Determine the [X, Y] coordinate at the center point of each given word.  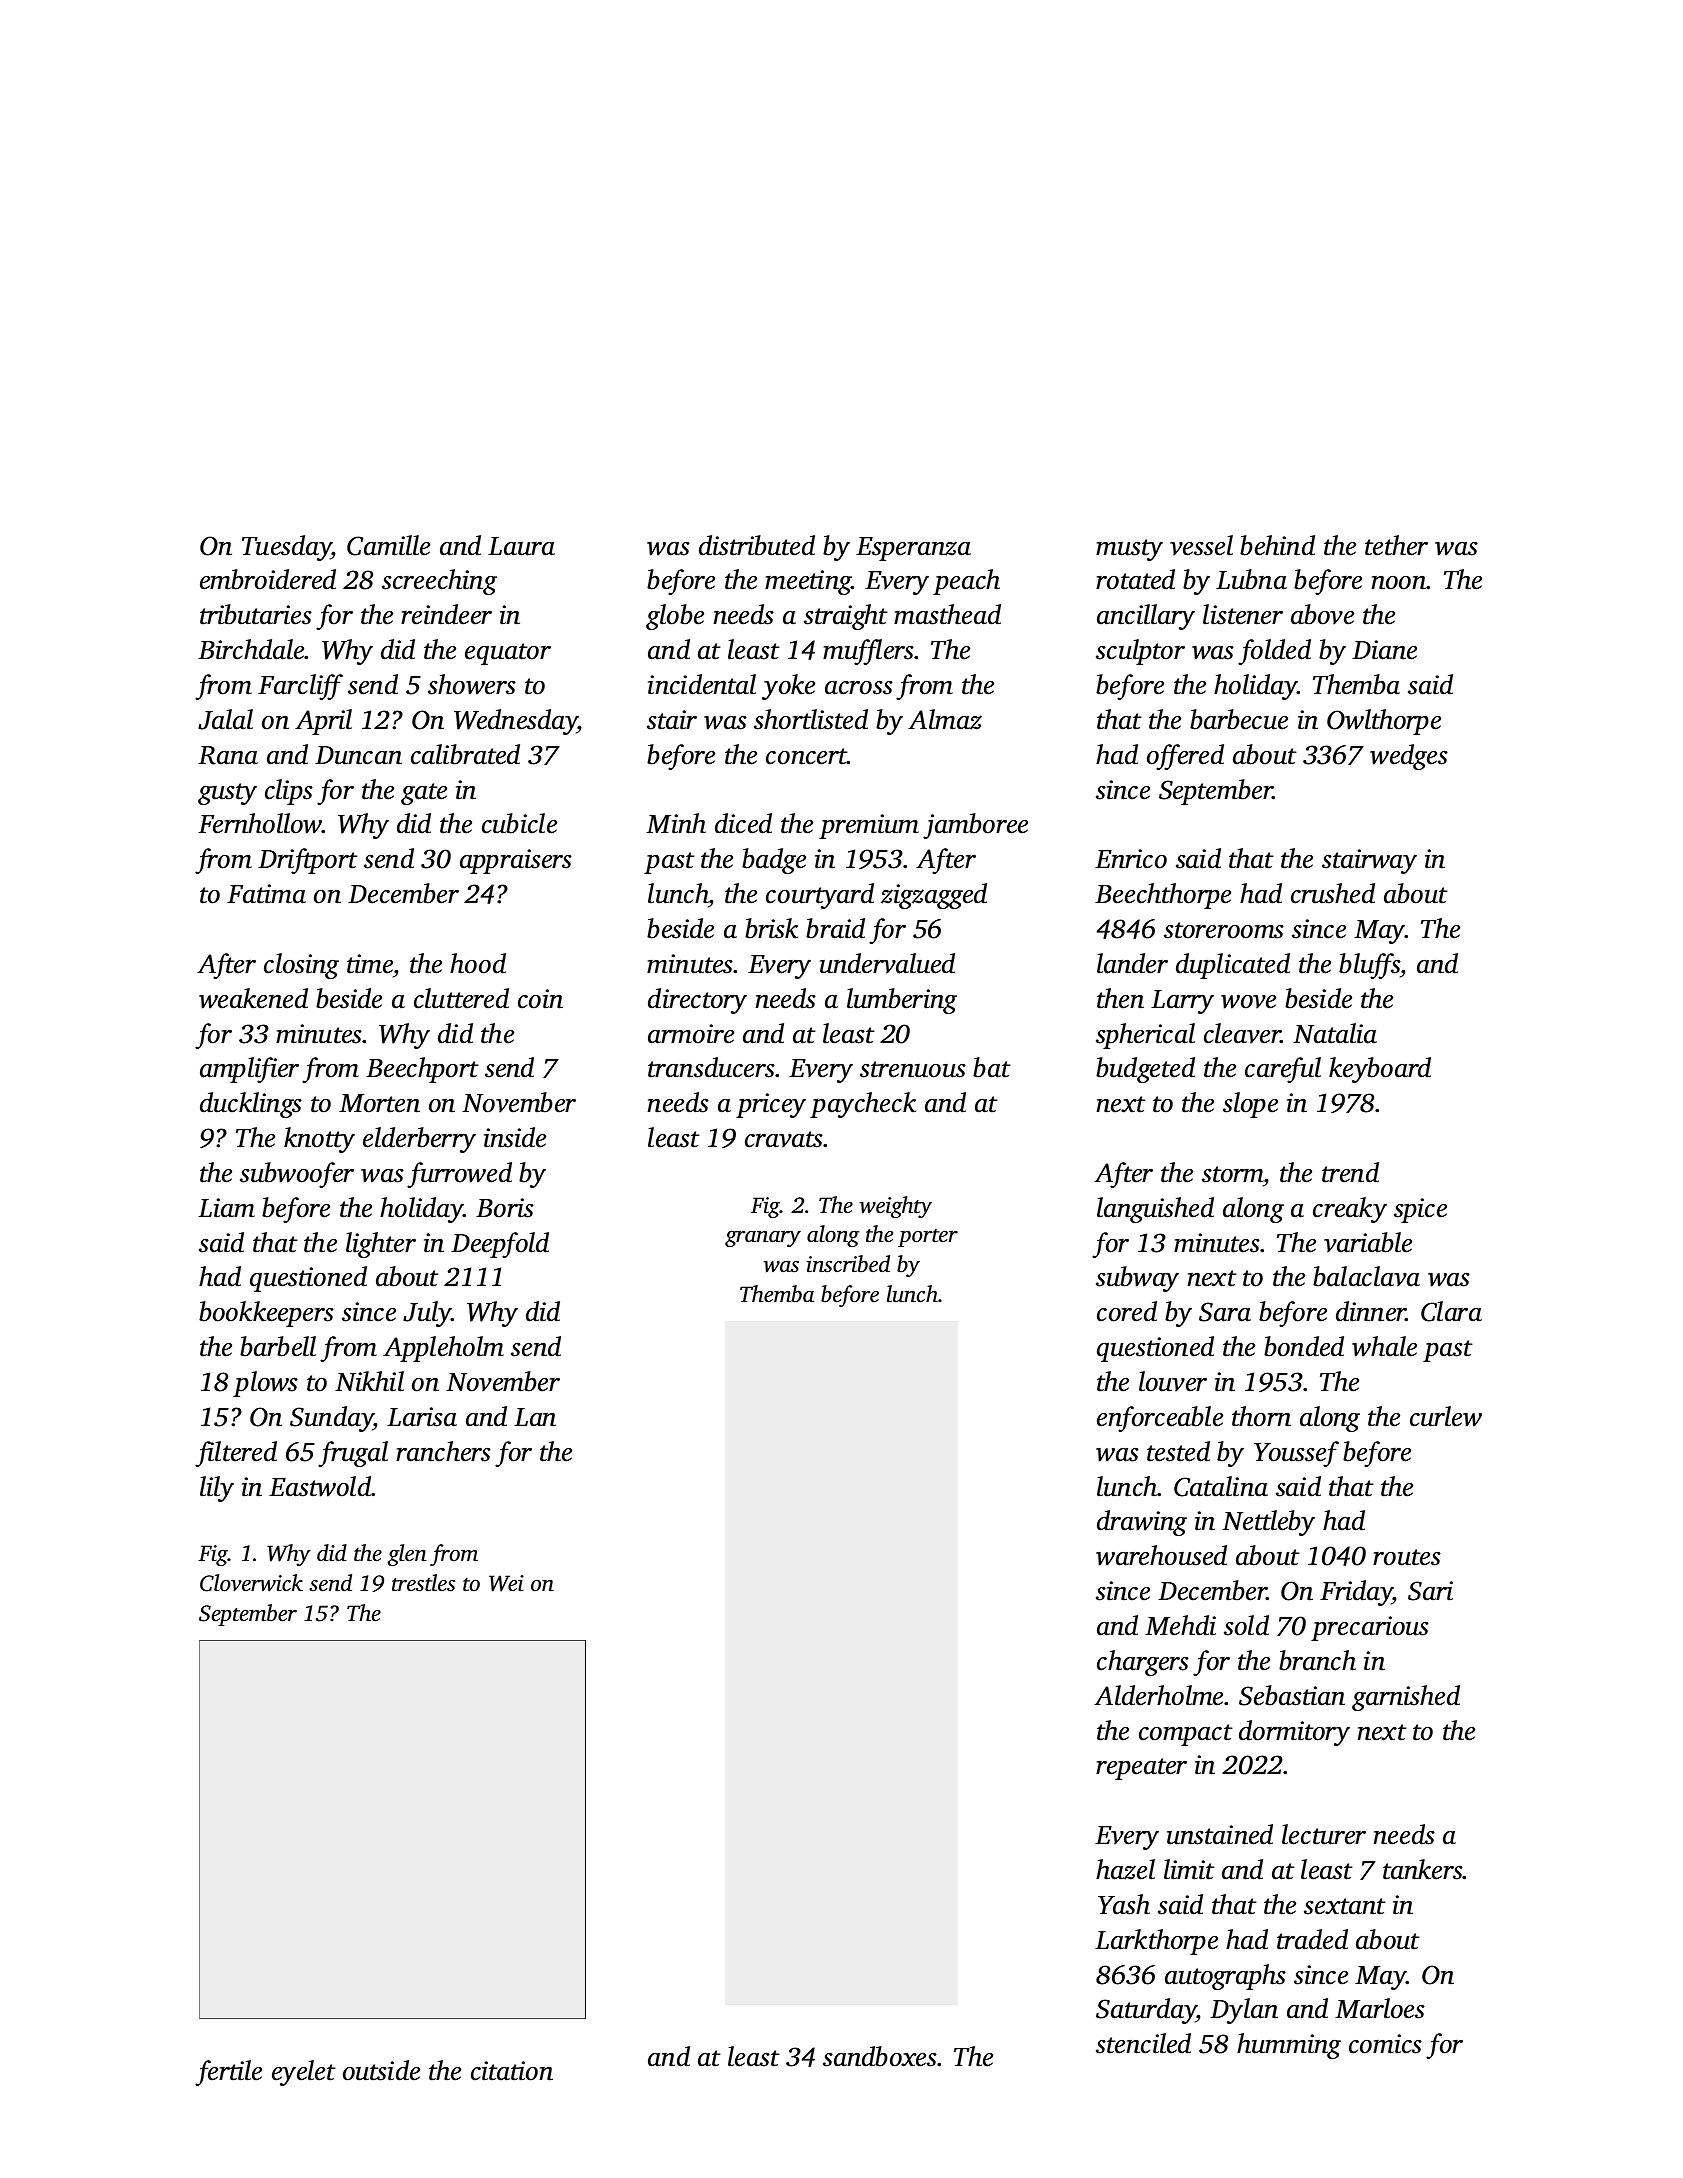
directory [697, 1001]
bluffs [1369, 966]
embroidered [268, 579]
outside [381, 2070]
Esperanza [913, 549]
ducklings [251, 1105]
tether [1396, 545]
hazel [1125, 1869]
